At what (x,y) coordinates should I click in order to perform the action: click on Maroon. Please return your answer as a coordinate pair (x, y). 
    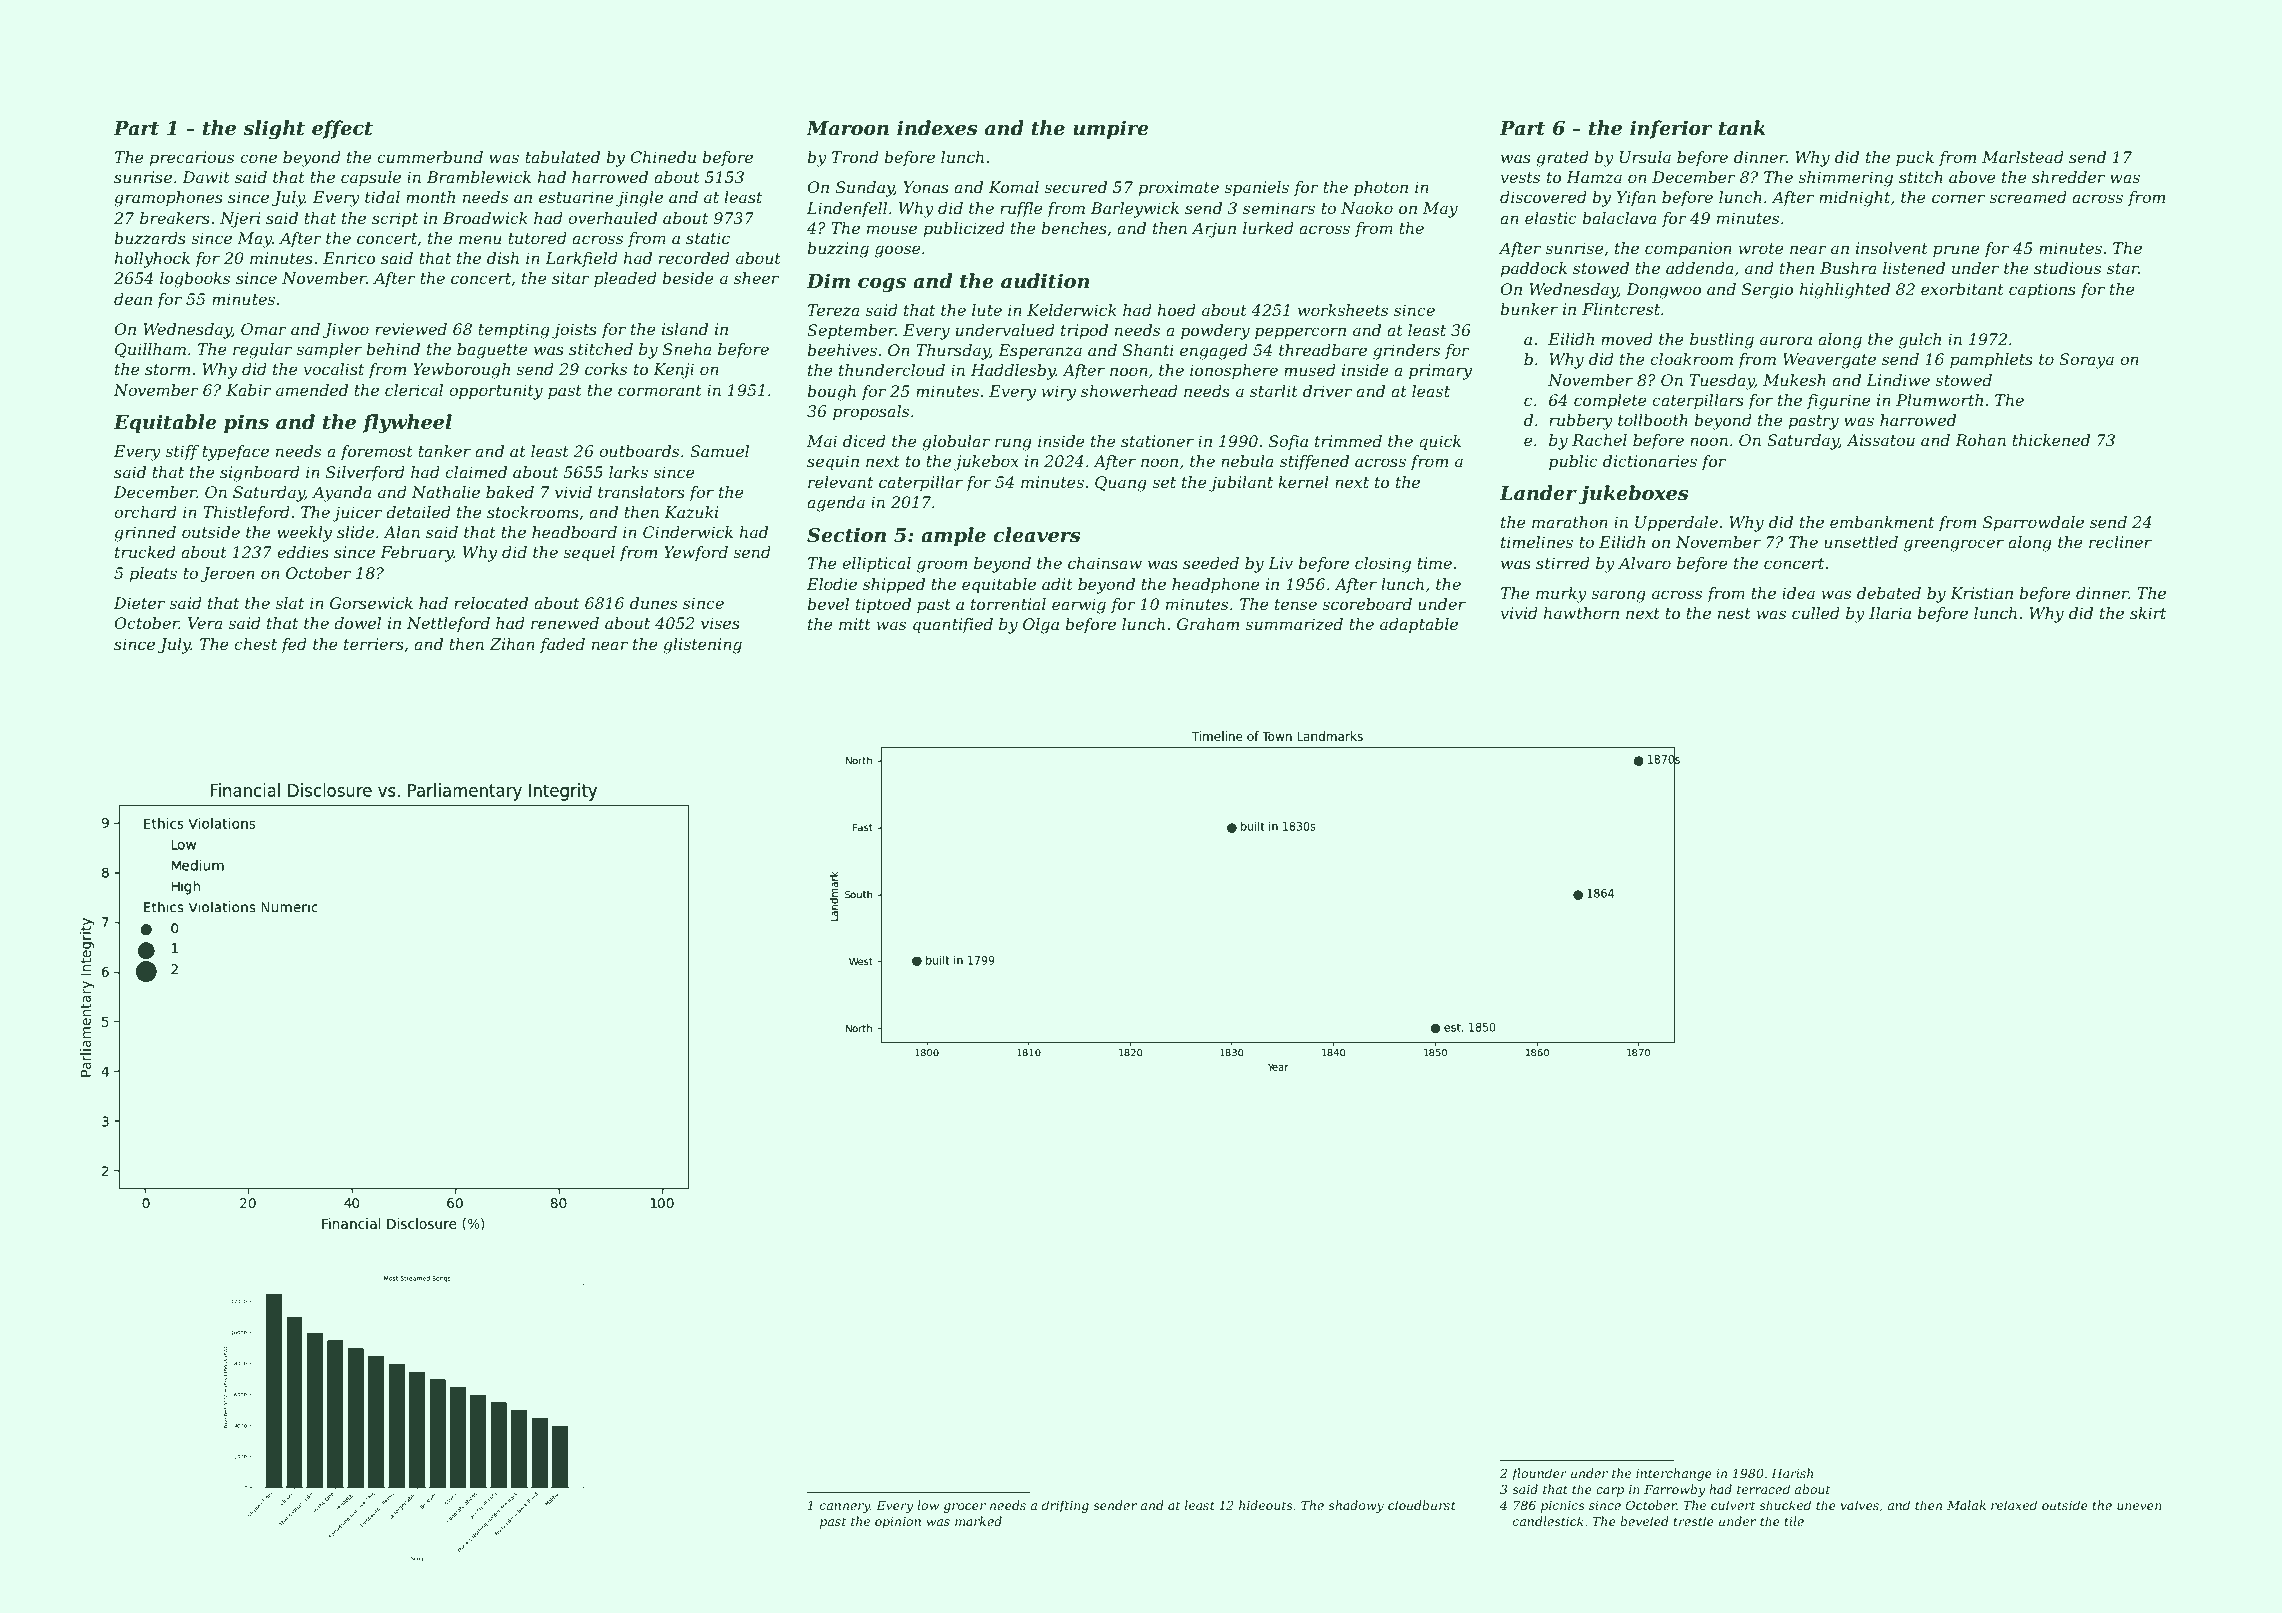
    Looking at the image, I should click on (847, 128).
